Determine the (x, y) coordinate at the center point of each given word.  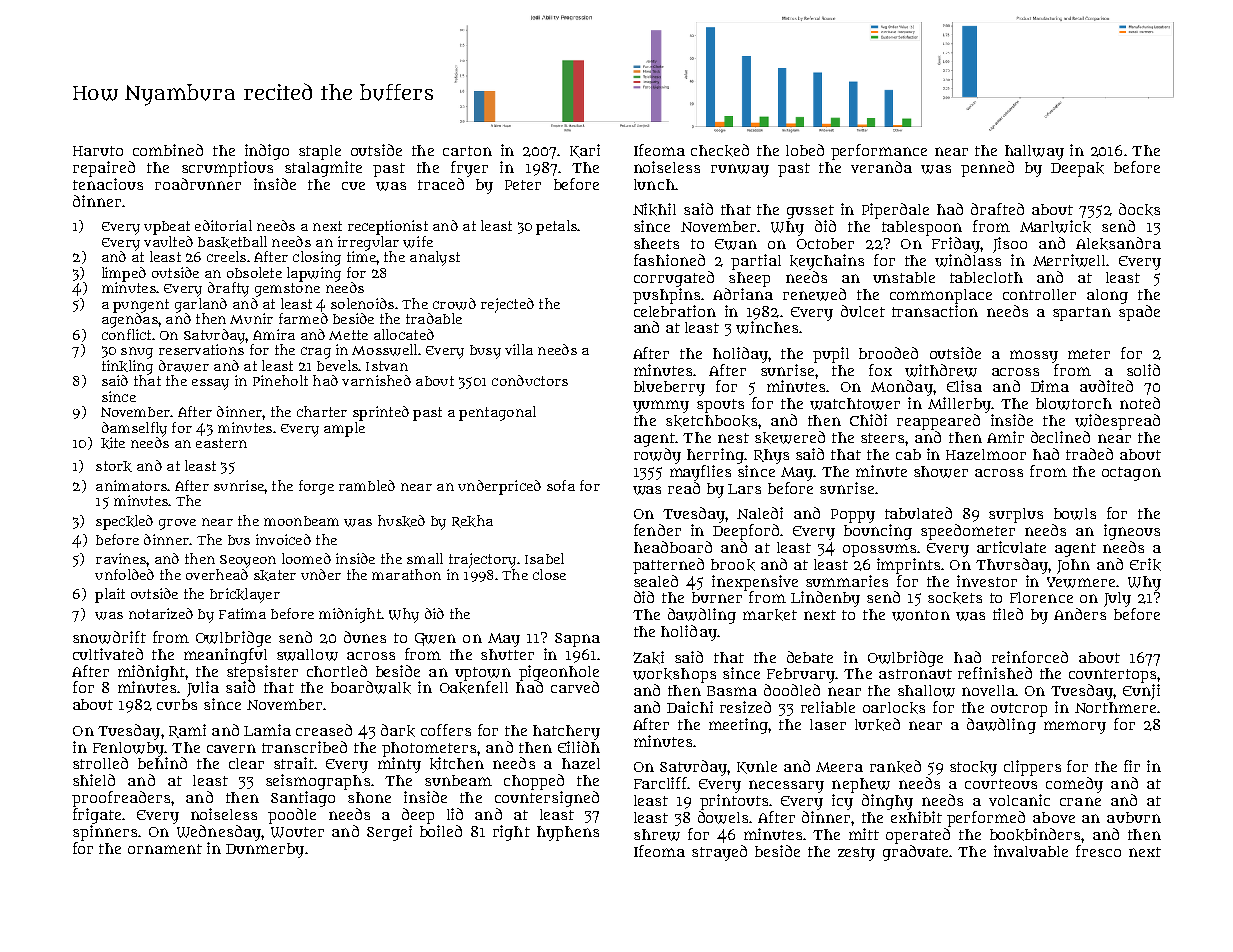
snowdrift (109, 637)
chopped (534, 782)
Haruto (98, 151)
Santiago (303, 799)
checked (720, 150)
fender (657, 530)
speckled (124, 522)
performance (879, 152)
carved (575, 687)
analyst (435, 258)
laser (828, 724)
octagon (1131, 474)
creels (226, 256)
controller (1039, 294)
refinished (995, 673)
